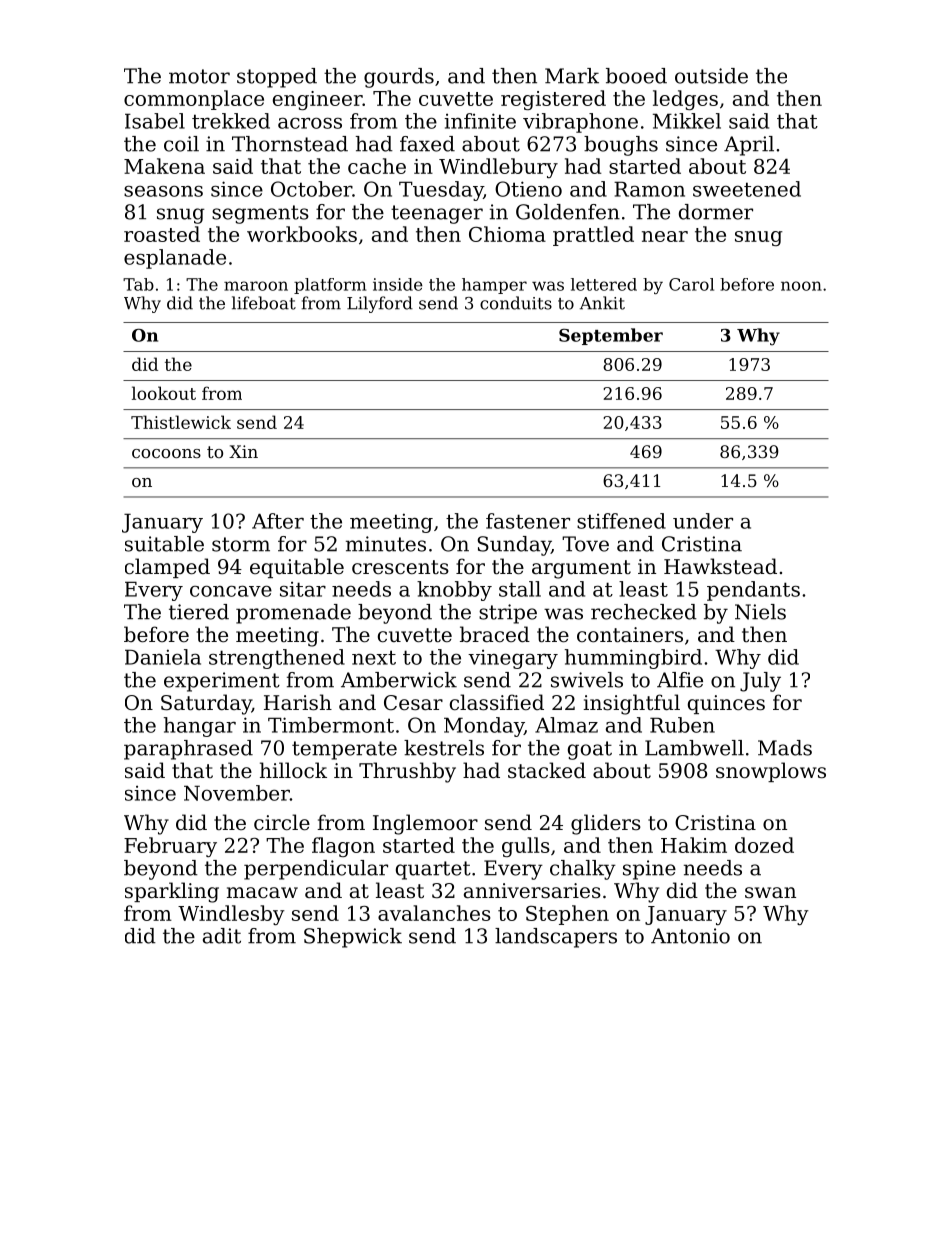 This screenshot has height=1233, width=952. I want to click on Isabel, so click(155, 121).
